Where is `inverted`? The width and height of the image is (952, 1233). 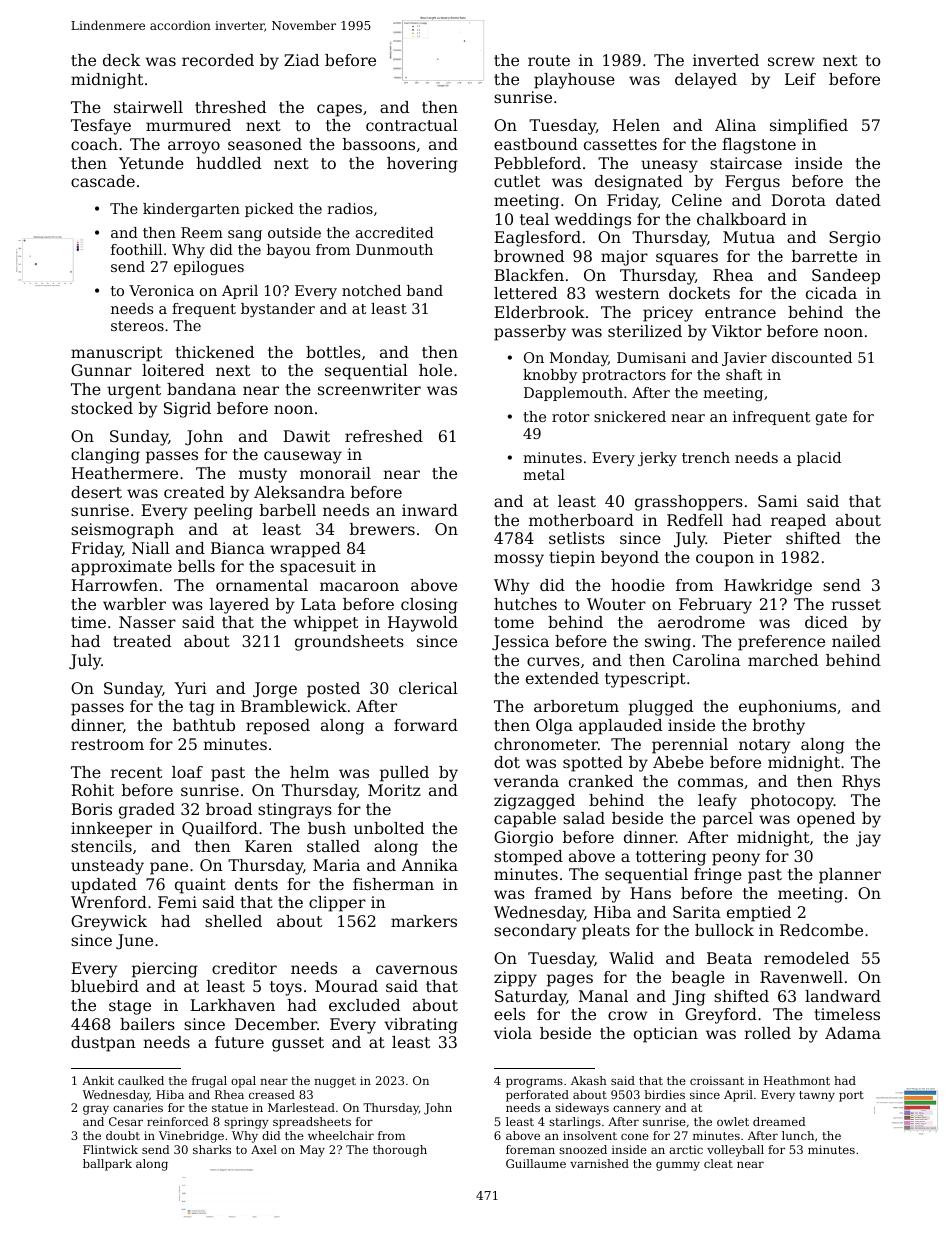
inverted is located at coordinates (726, 60).
